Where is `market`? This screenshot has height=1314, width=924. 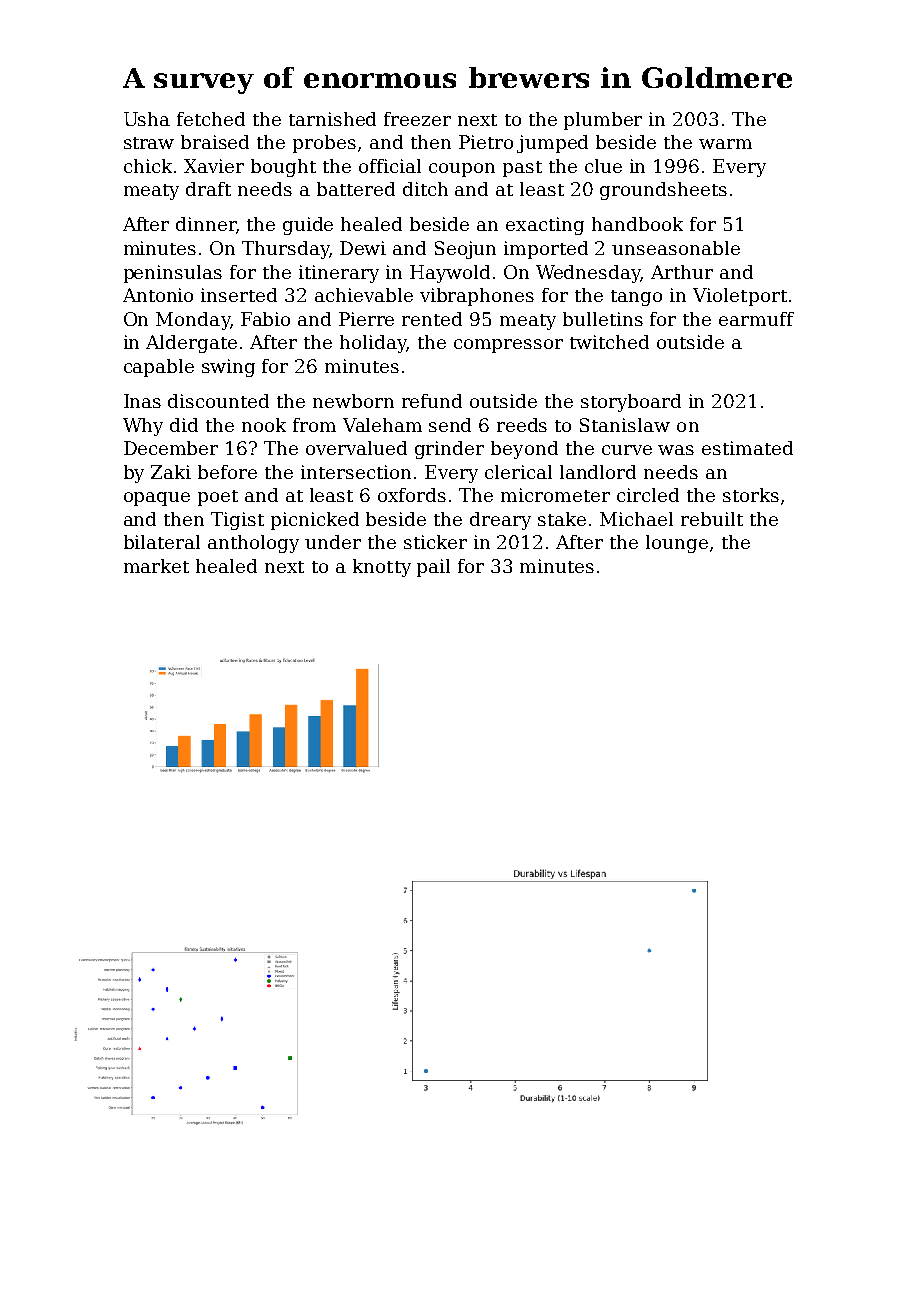
market is located at coordinates (156, 566).
